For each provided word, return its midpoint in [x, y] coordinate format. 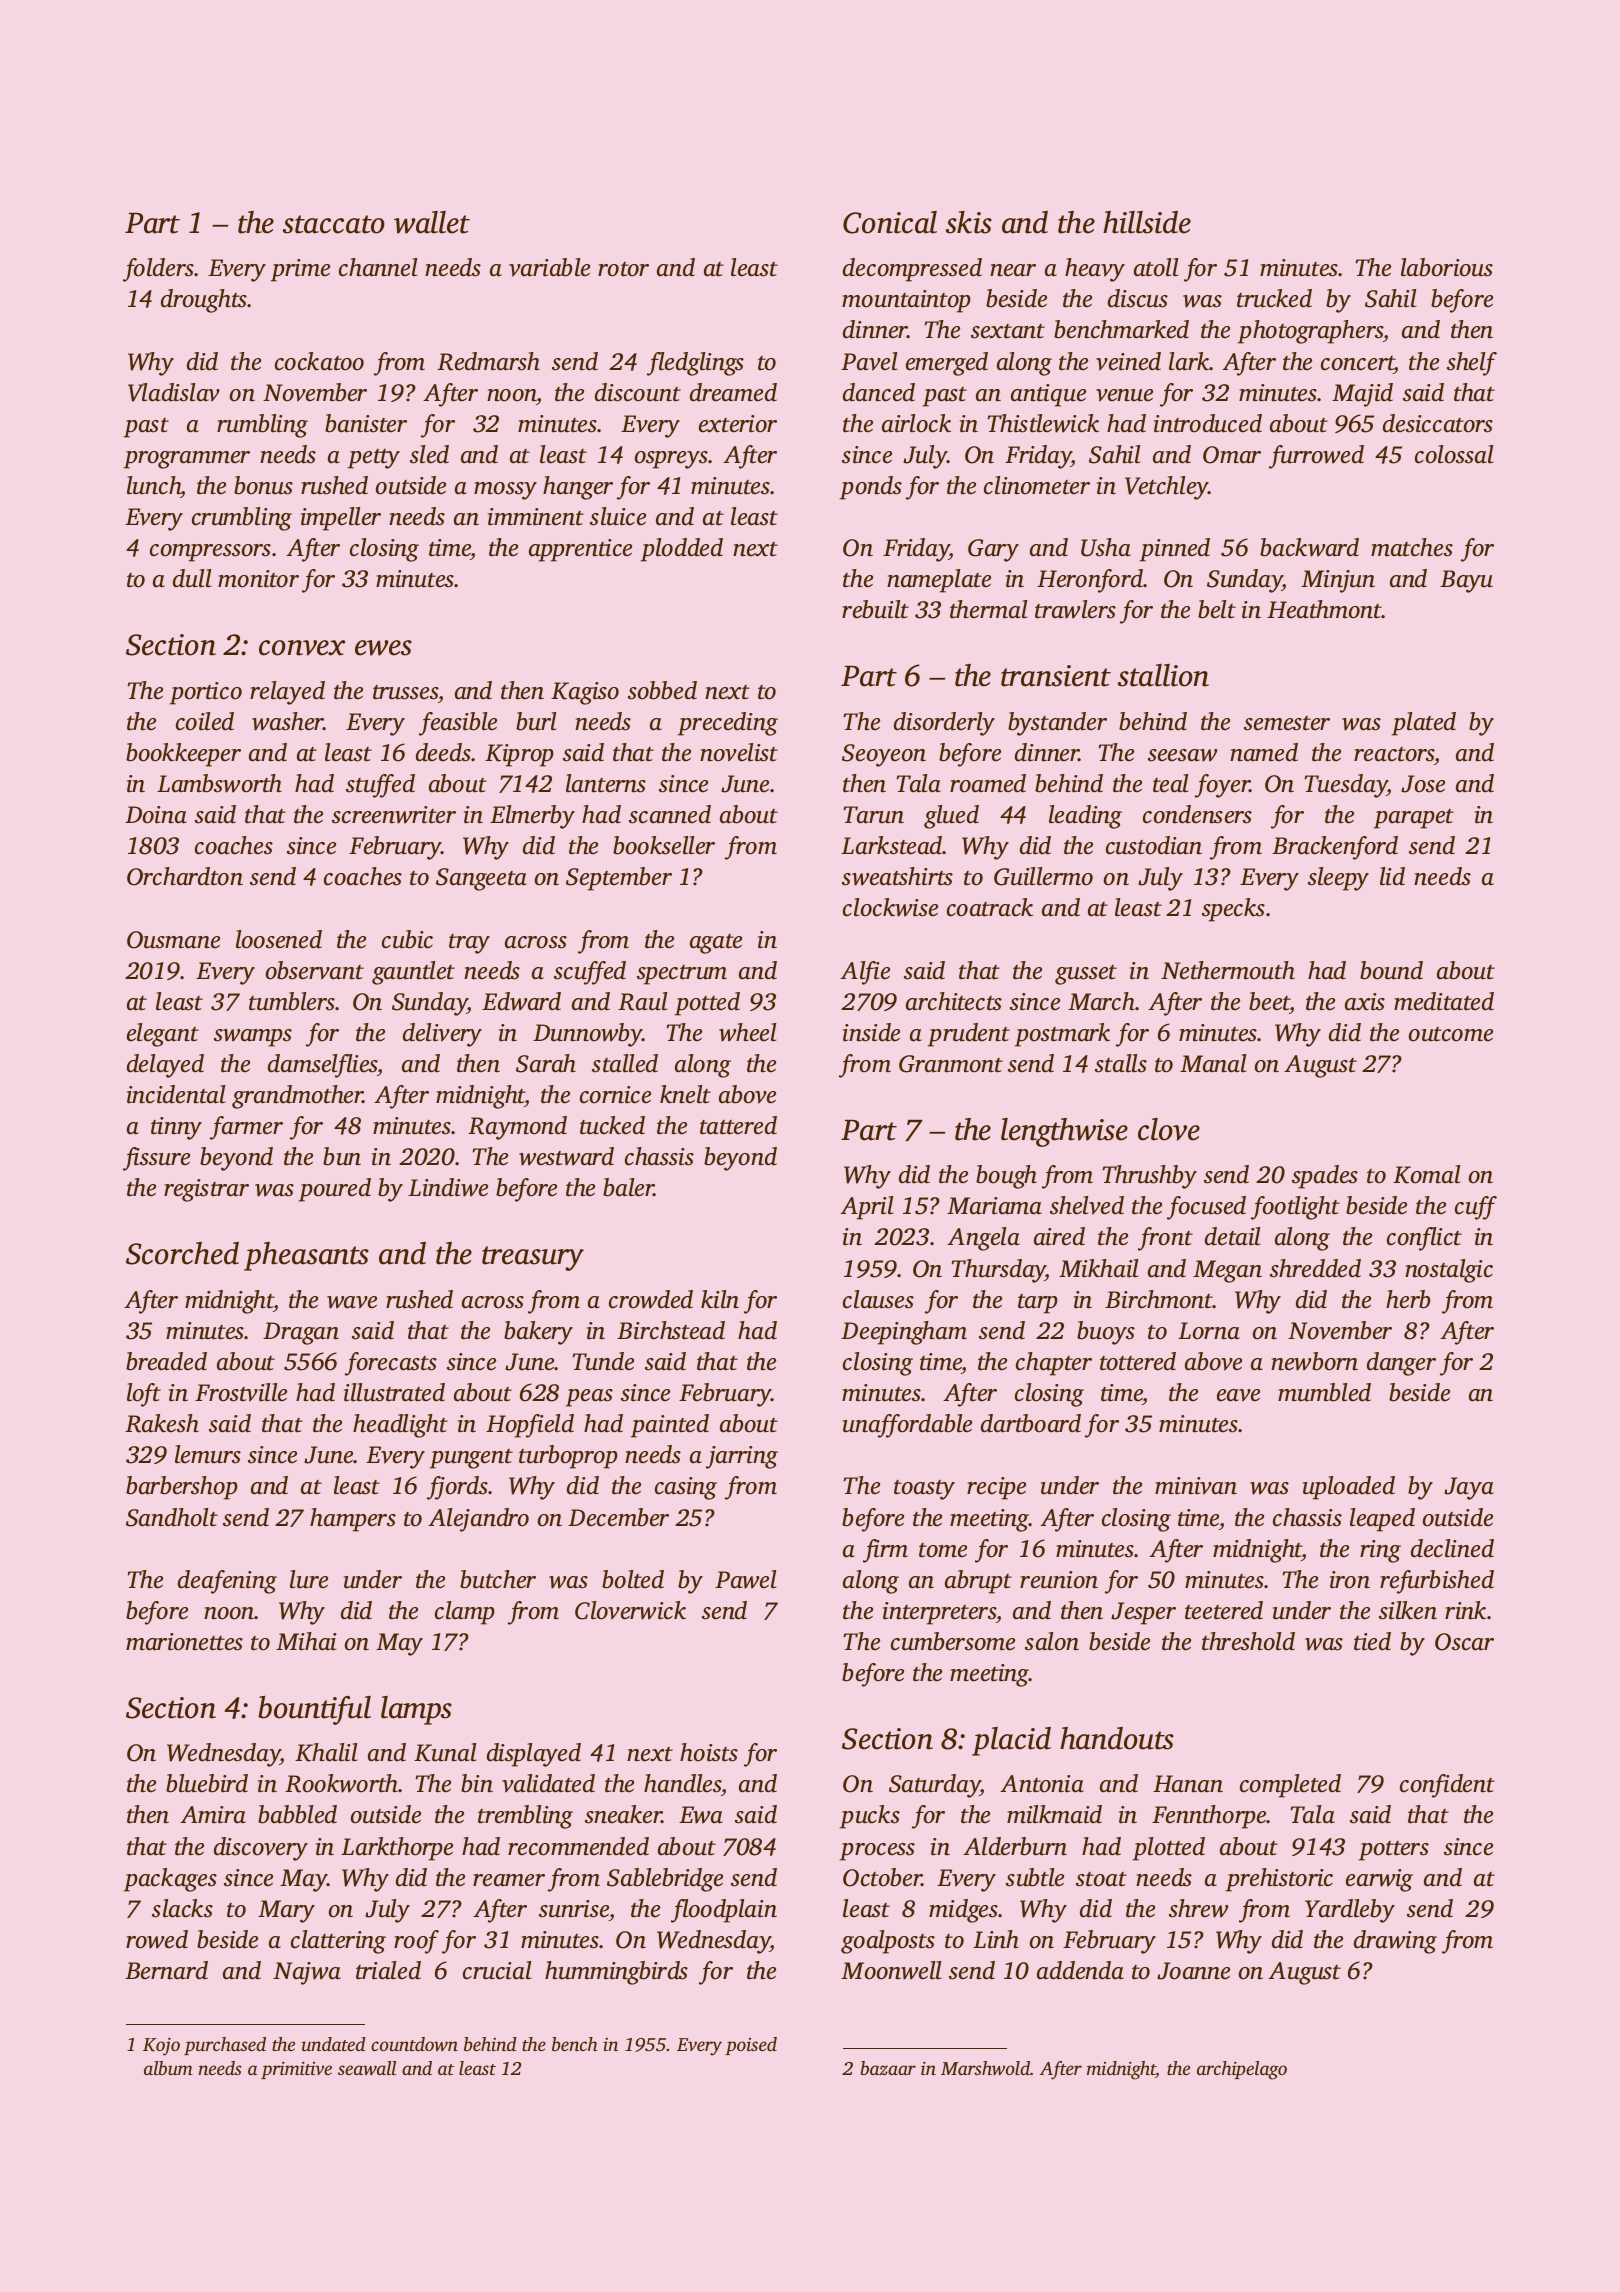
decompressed [912, 270]
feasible [458, 724]
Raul [642, 1001]
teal [1170, 783]
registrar [206, 1190]
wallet [432, 222]
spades [1325, 1177]
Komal [1426, 1174]
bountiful [314, 1710]
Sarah [546, 1063]
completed [1290, 1786]
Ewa [701, 1815]
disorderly [944, 724]
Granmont [951, 1064]
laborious [1447, 267]
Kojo [161, 2046]
